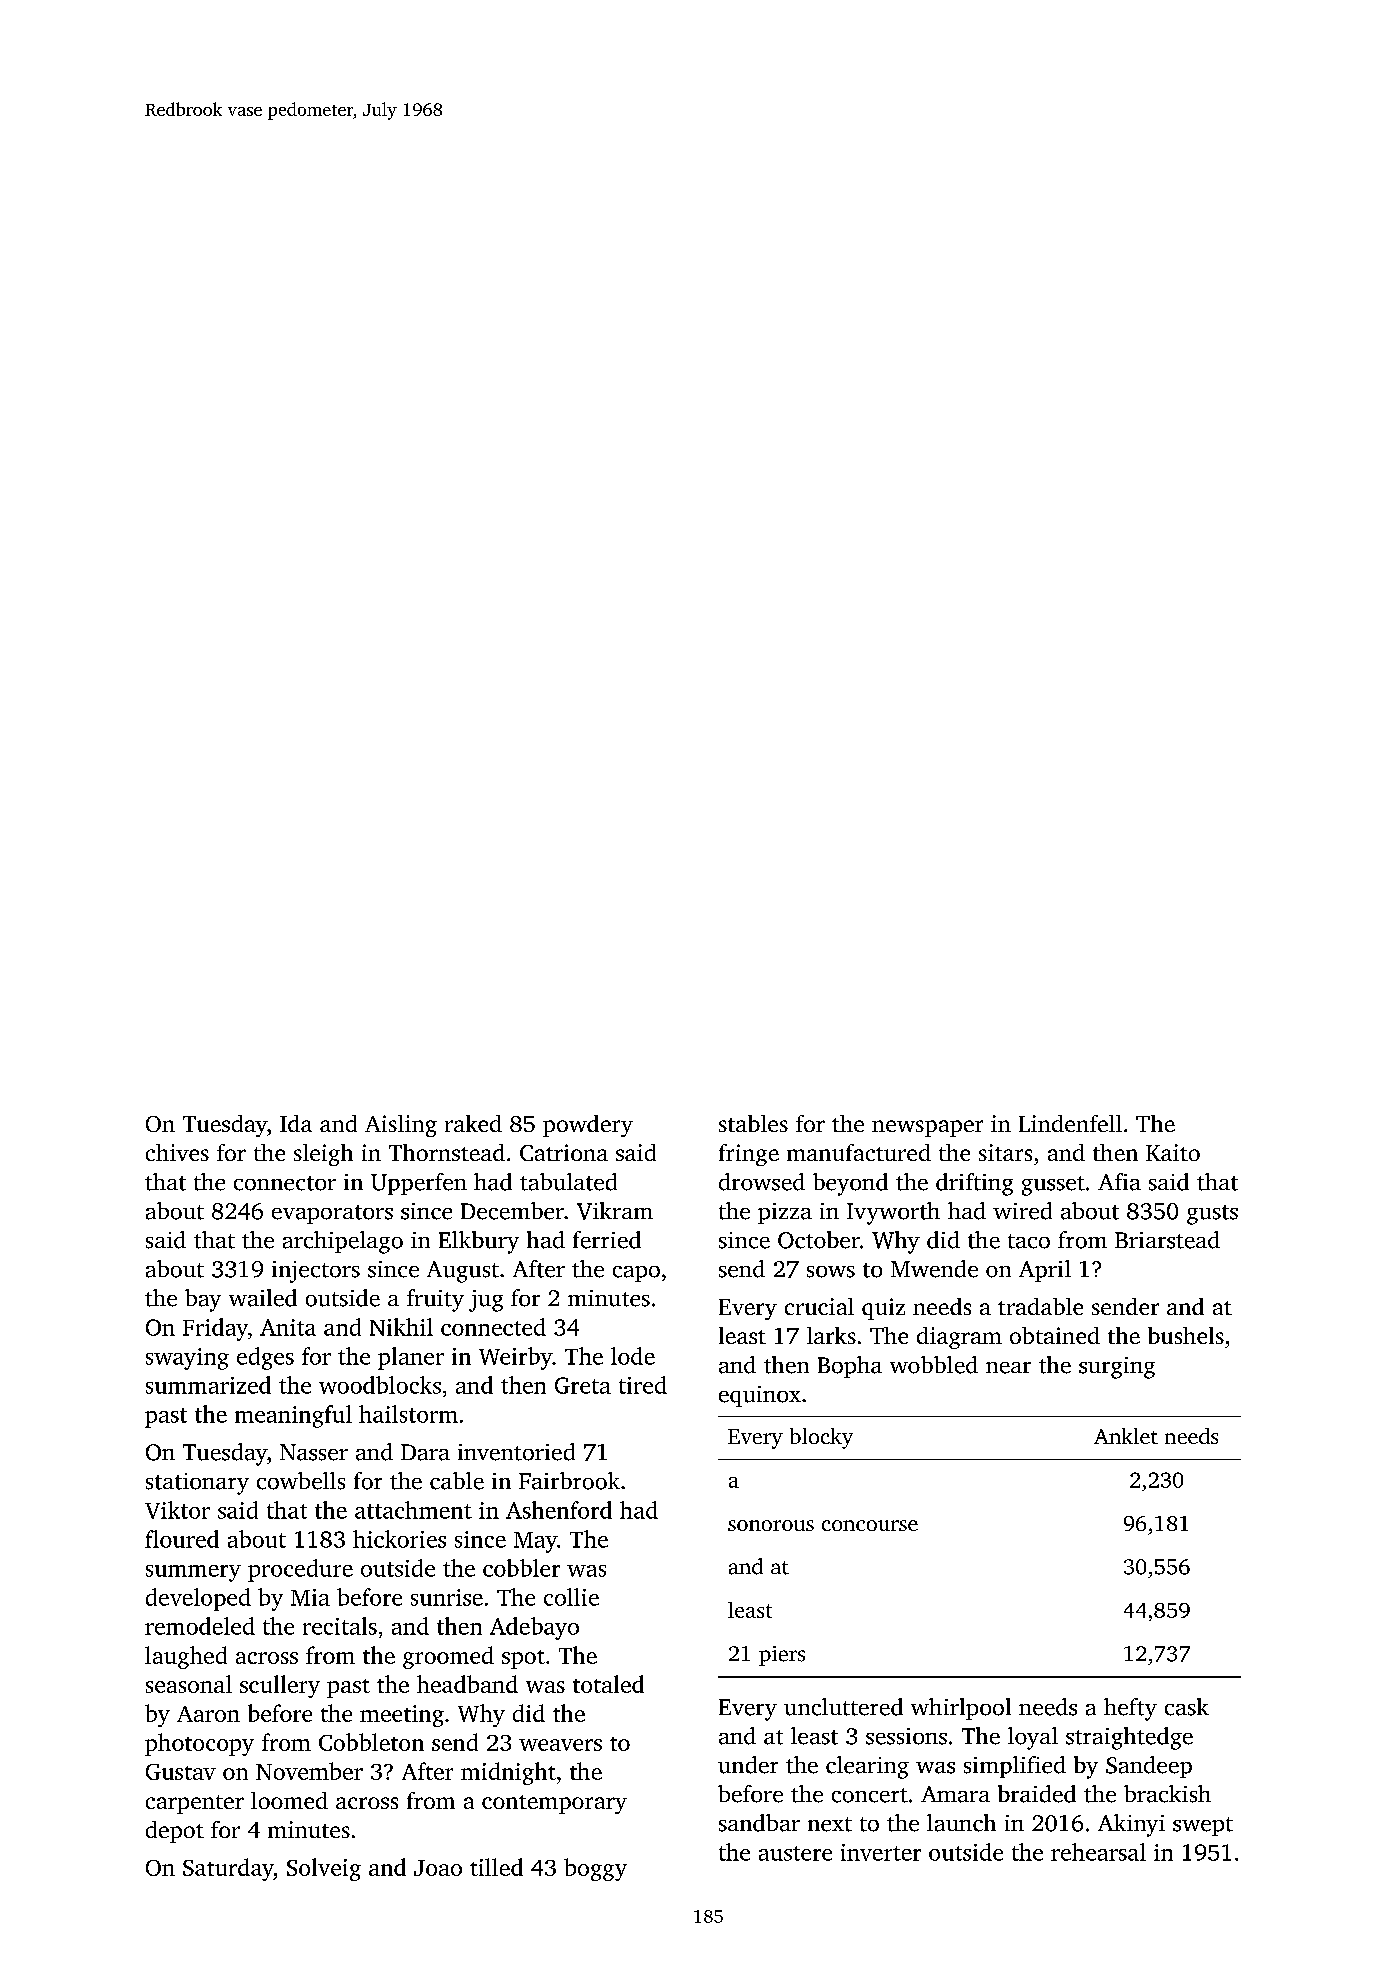  I want to click on piers, so click(782, 1656).
